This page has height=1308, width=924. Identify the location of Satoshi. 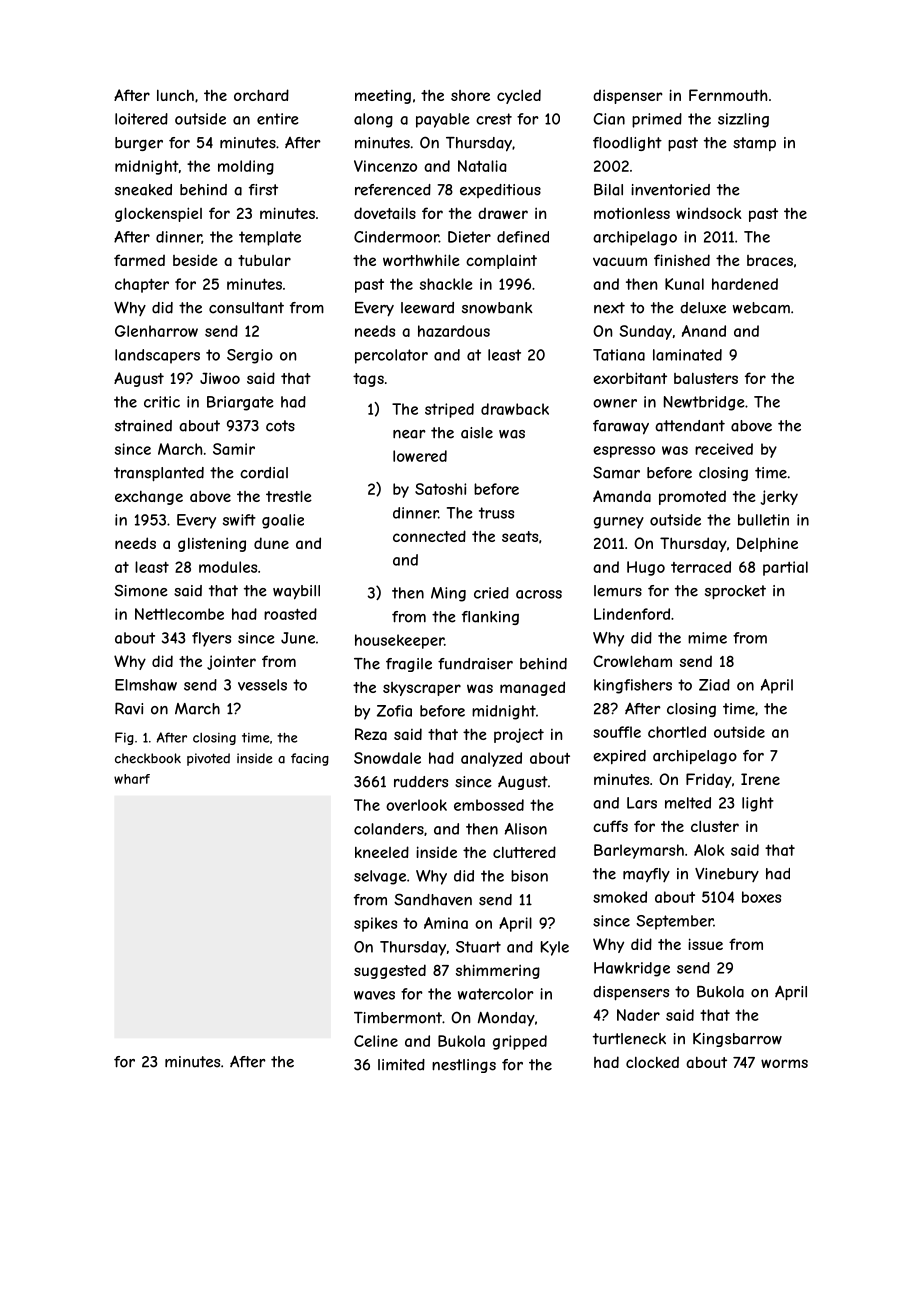
(440, 489).
